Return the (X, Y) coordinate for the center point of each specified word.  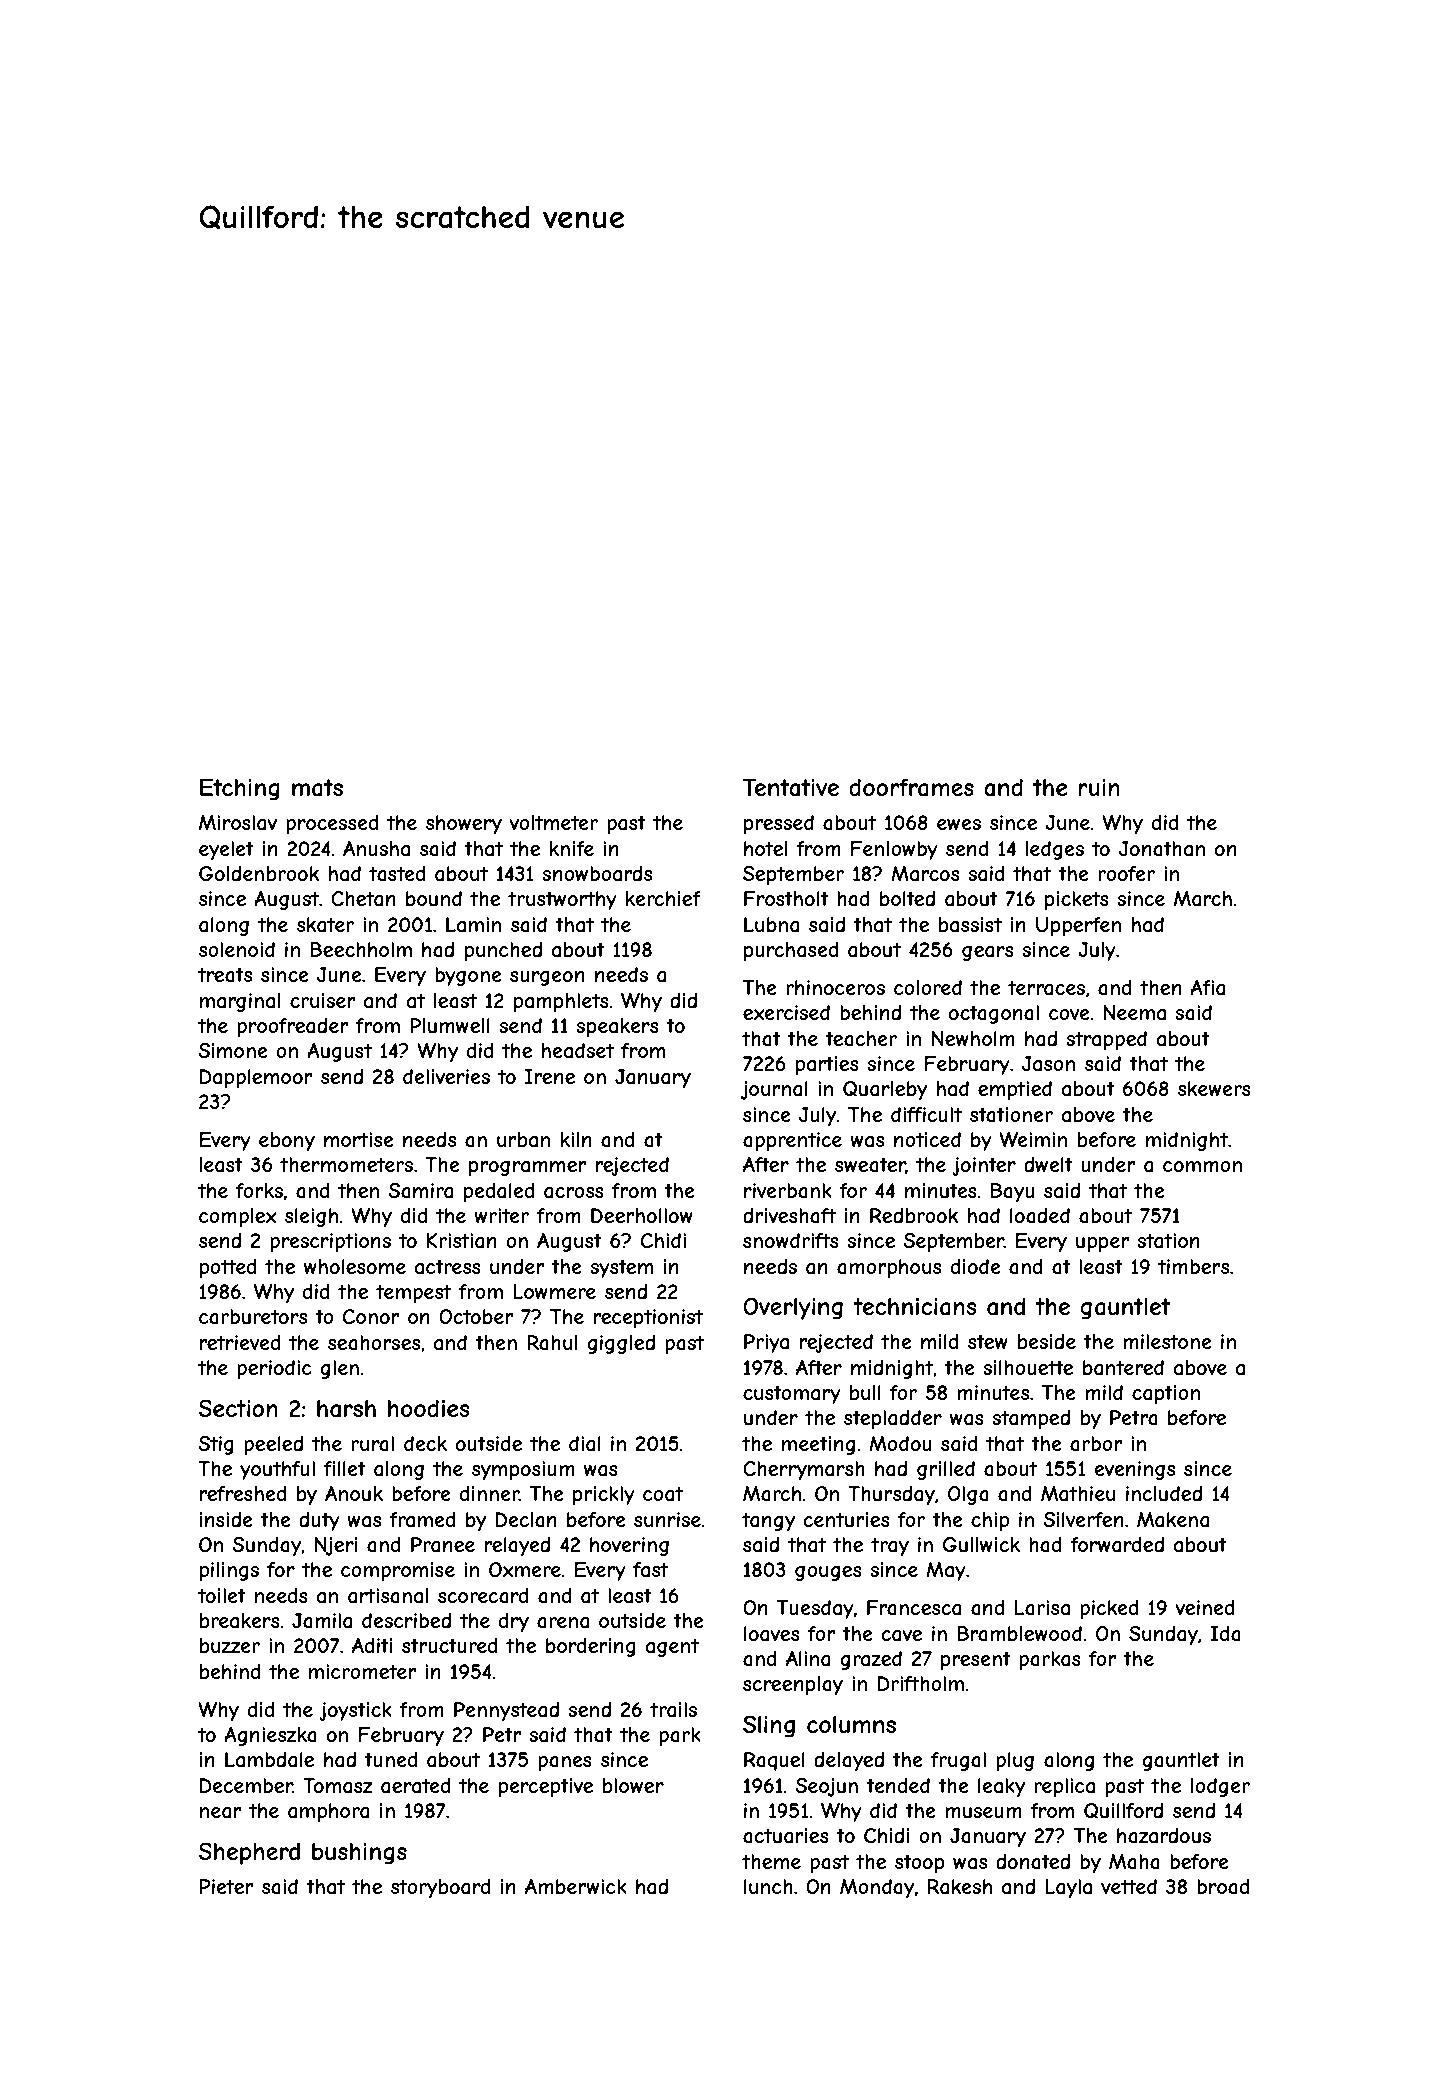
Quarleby (885, 1090)
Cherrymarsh (804, 1470)
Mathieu (1078, 1493)
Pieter (227, 1886)
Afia (1207, 987)
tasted (397, 874)
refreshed (243, 1493)
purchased (791, 951)
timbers (1193, 1266)
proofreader (293, 1027)
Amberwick (576, 1886)
